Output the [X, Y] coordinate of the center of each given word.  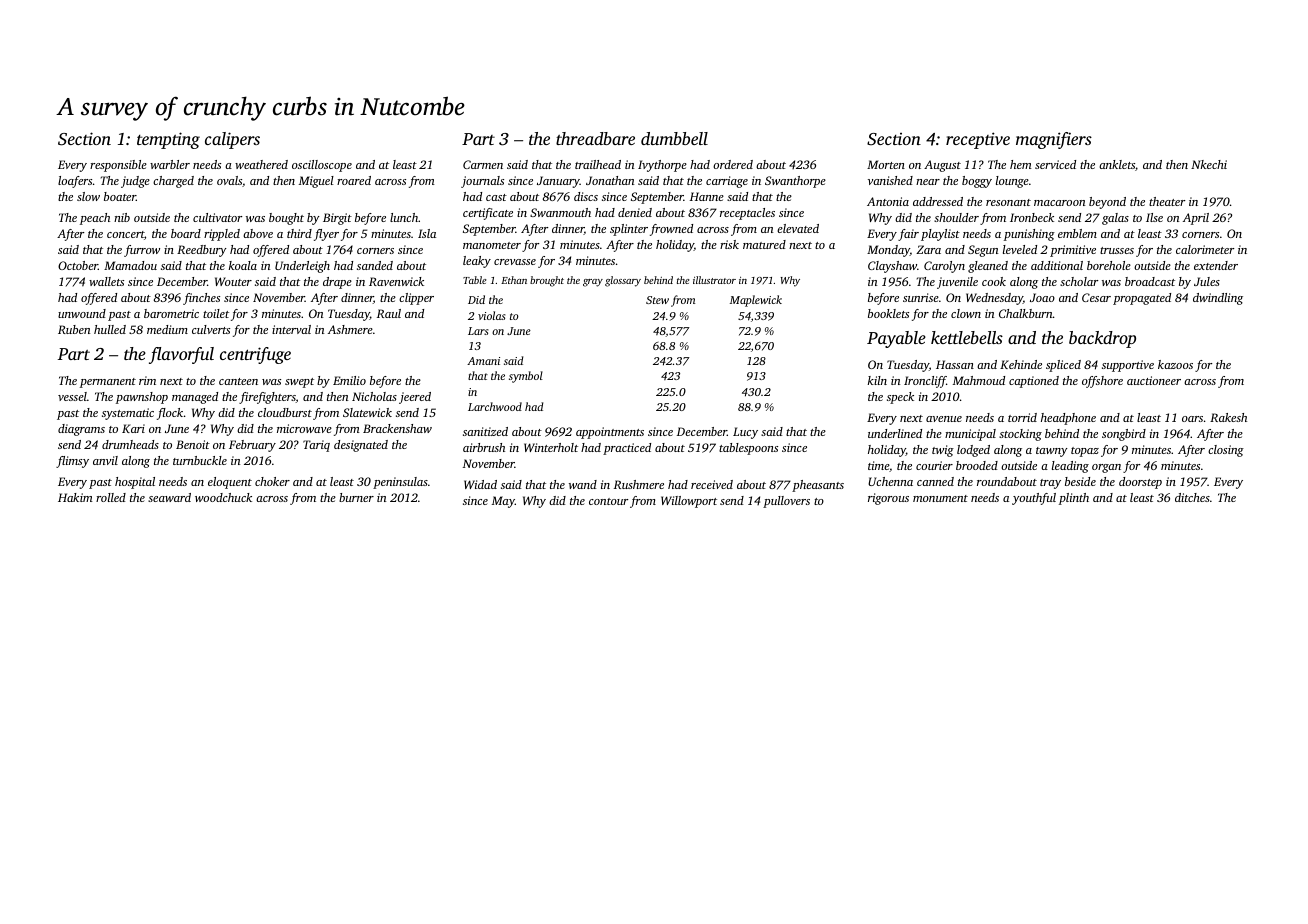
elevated [798, 228]
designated [361, 446]
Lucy [745, 433]
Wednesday [994, 299]
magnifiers [1054, 140]
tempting [168, 140]
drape [337, 283]
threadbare [595, 138]
